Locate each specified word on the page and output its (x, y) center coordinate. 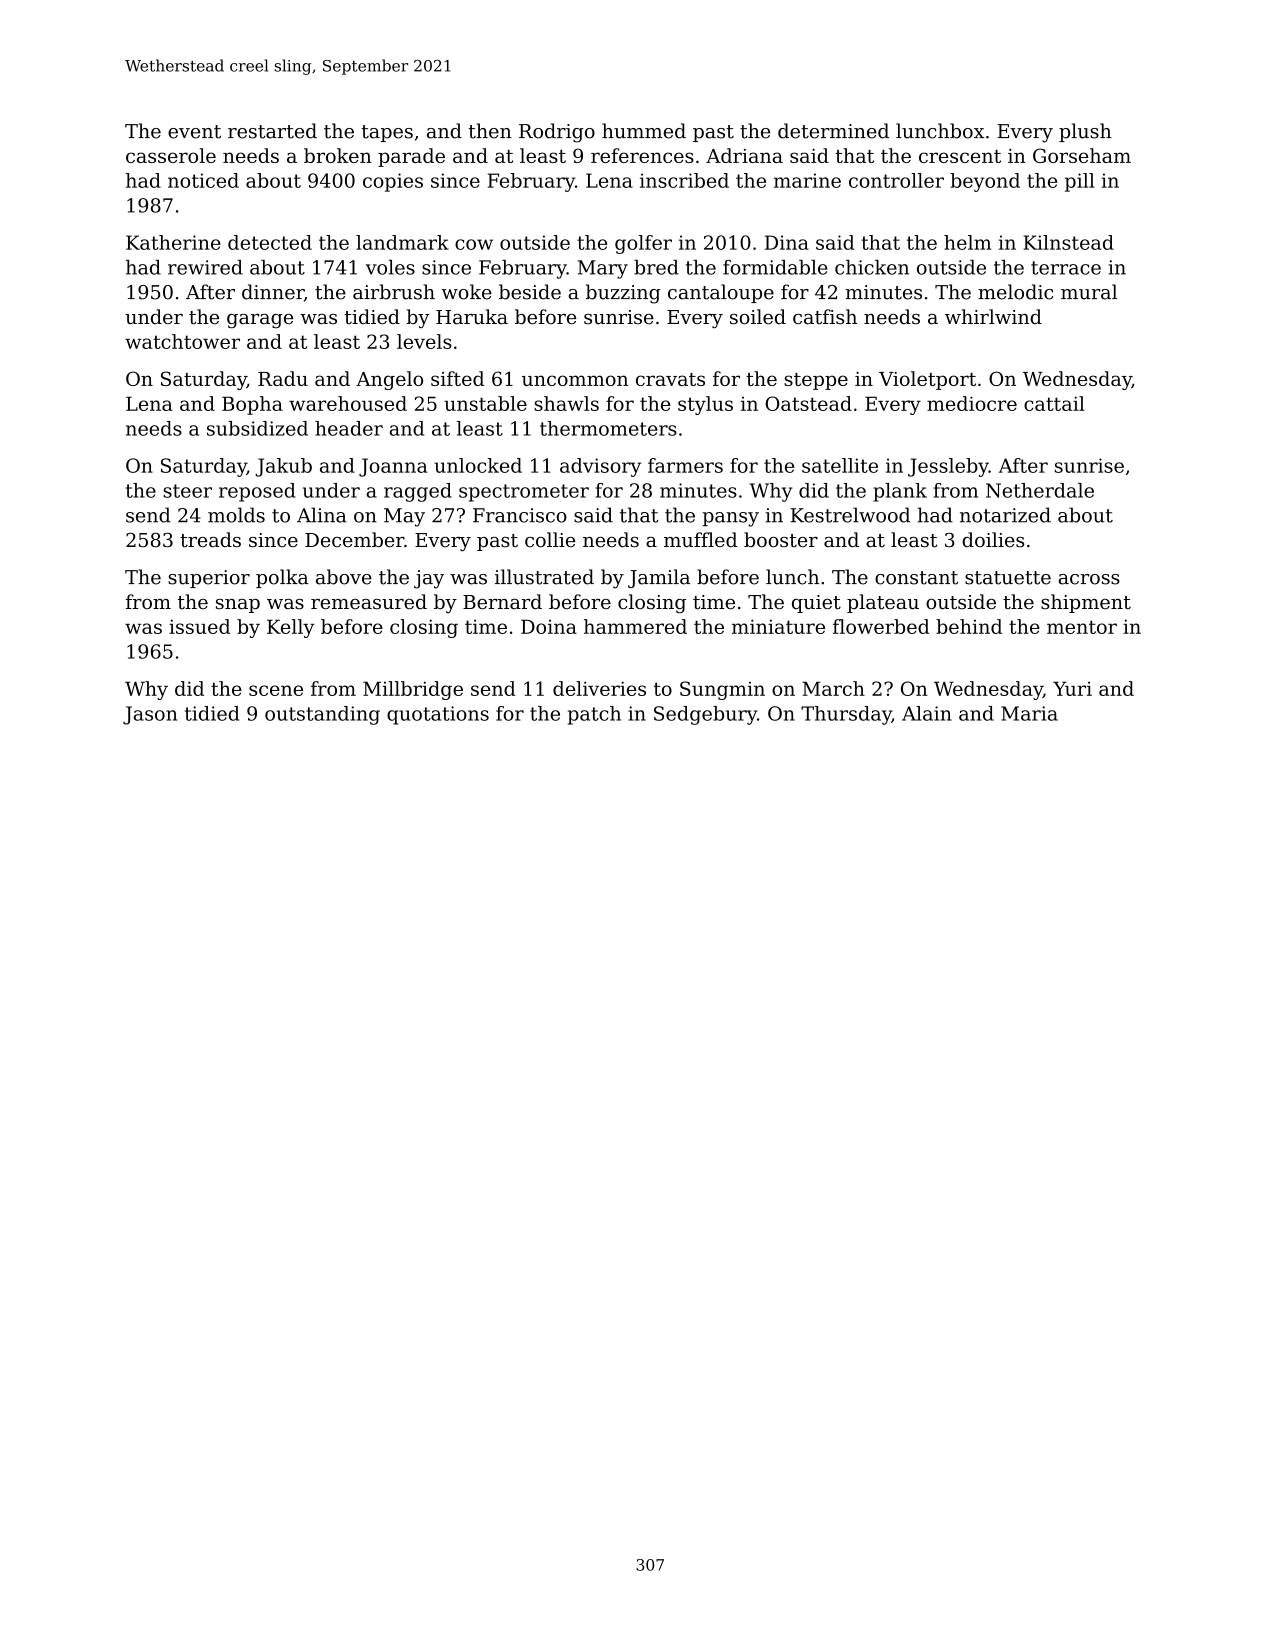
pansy (731, 519)
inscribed (684, 180)
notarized (1005, 515)
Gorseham (1082, 155)
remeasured (369, 602)
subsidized (257, 428)
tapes (387, 133)
